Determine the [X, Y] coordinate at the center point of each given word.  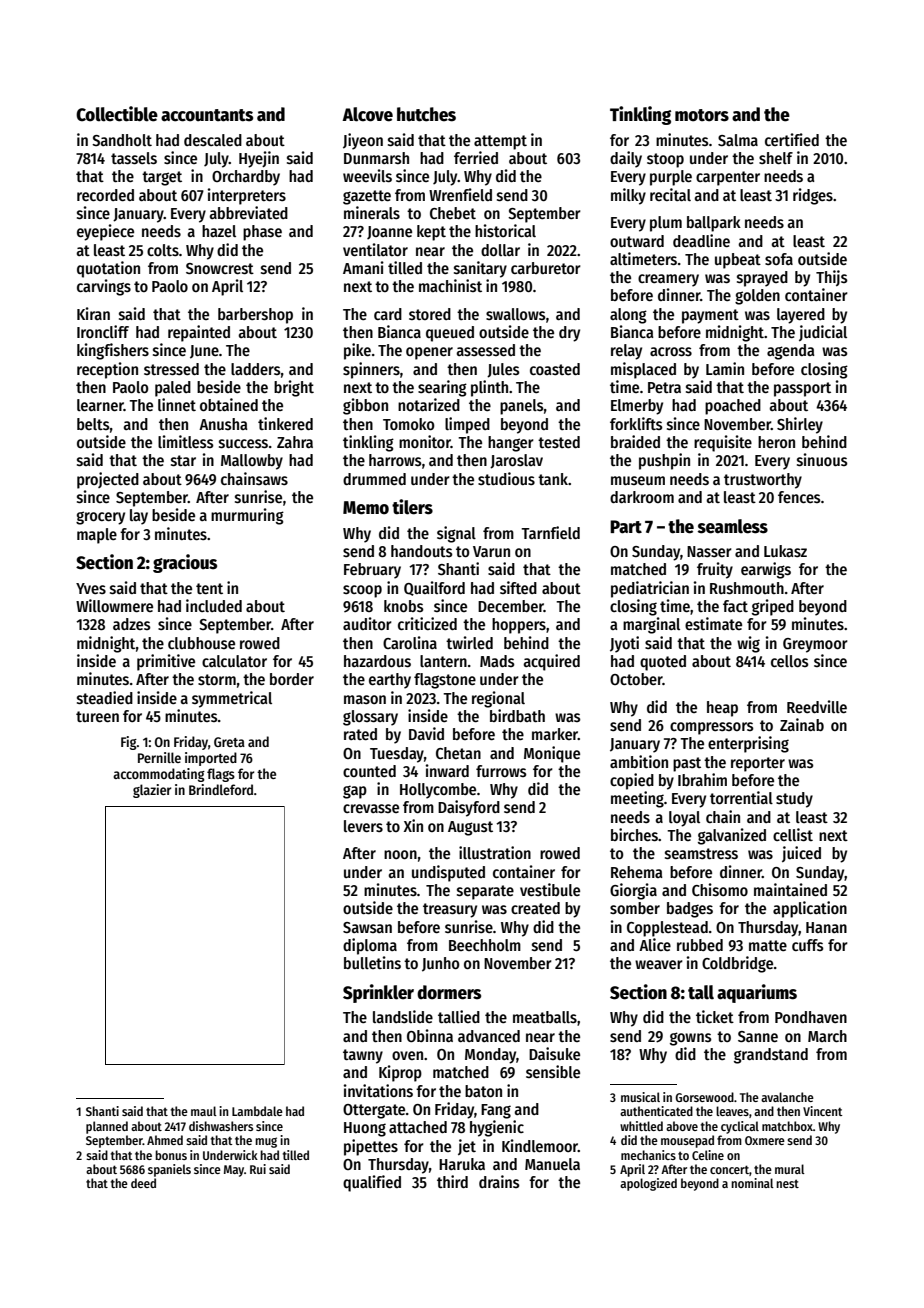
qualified [372, 1183]
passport [802, 389]
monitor [425, 441]
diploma [370, 946]
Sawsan [367, 927]
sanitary [480, 269]
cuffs [808, 945]
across [671, 352]
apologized [648, 1184]
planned [107, 1127]
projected [108, 480]
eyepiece [105, 232]
